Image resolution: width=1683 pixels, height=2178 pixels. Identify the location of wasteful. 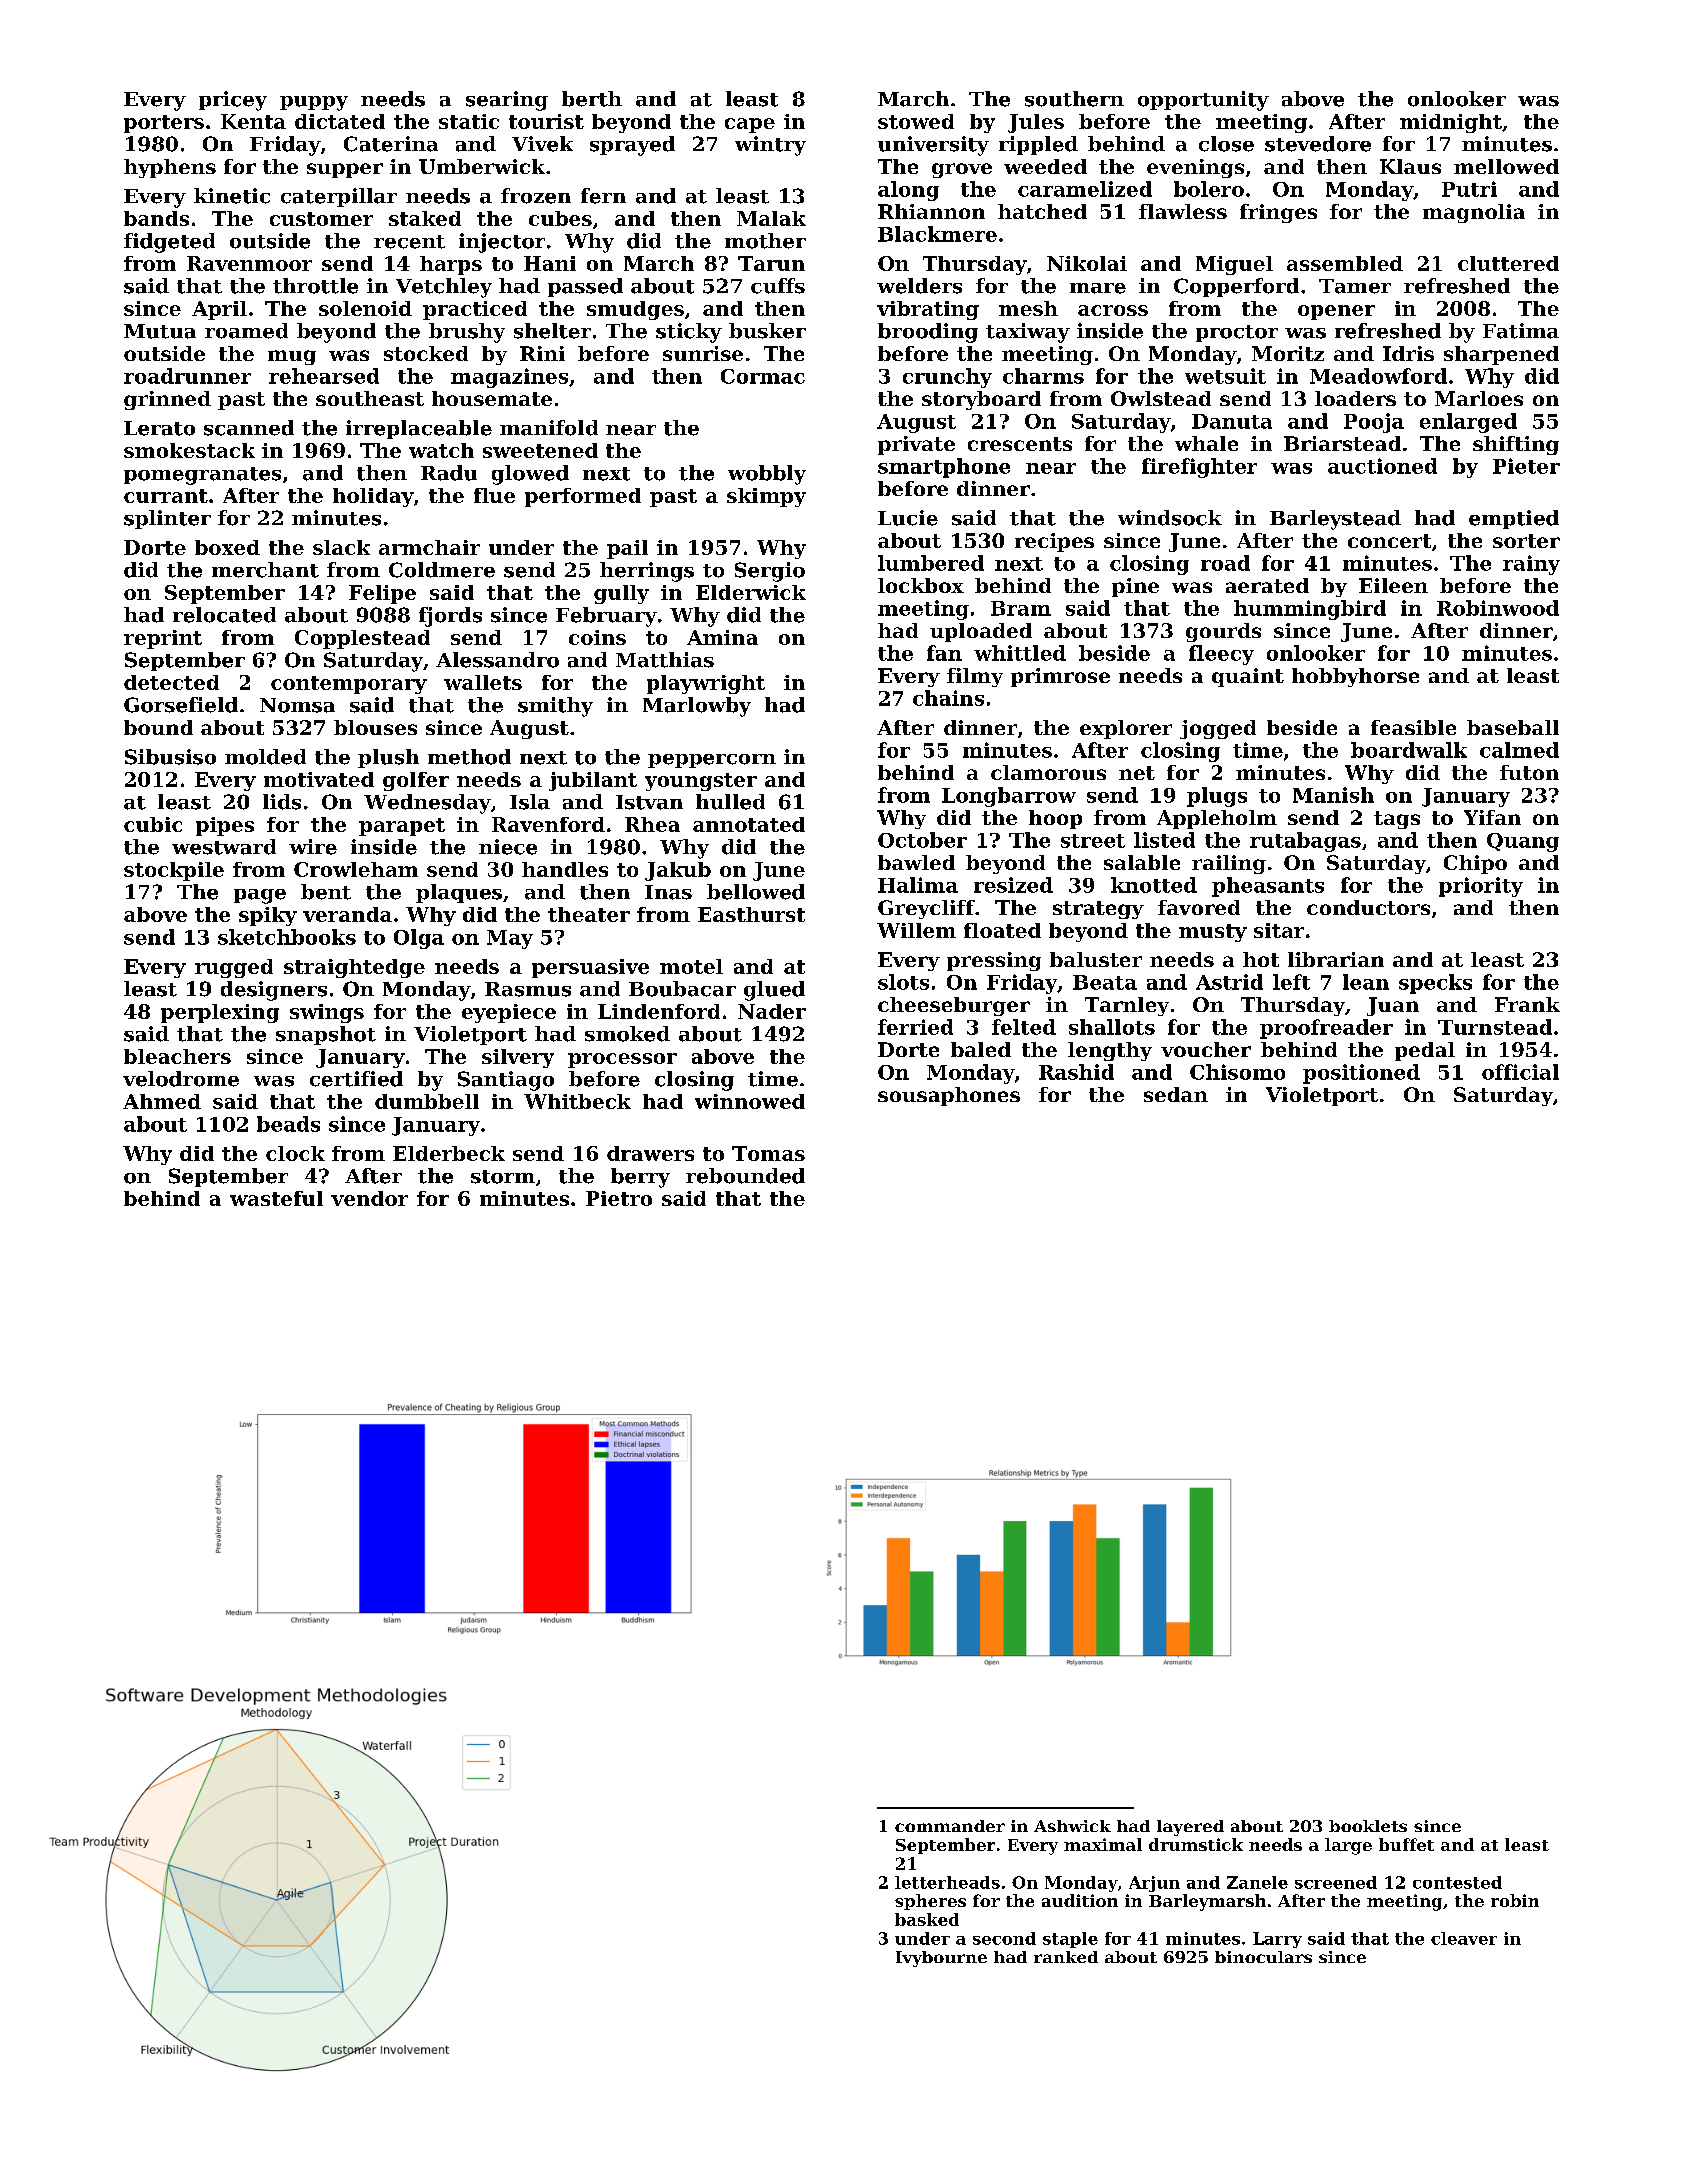
(276, 1198).
